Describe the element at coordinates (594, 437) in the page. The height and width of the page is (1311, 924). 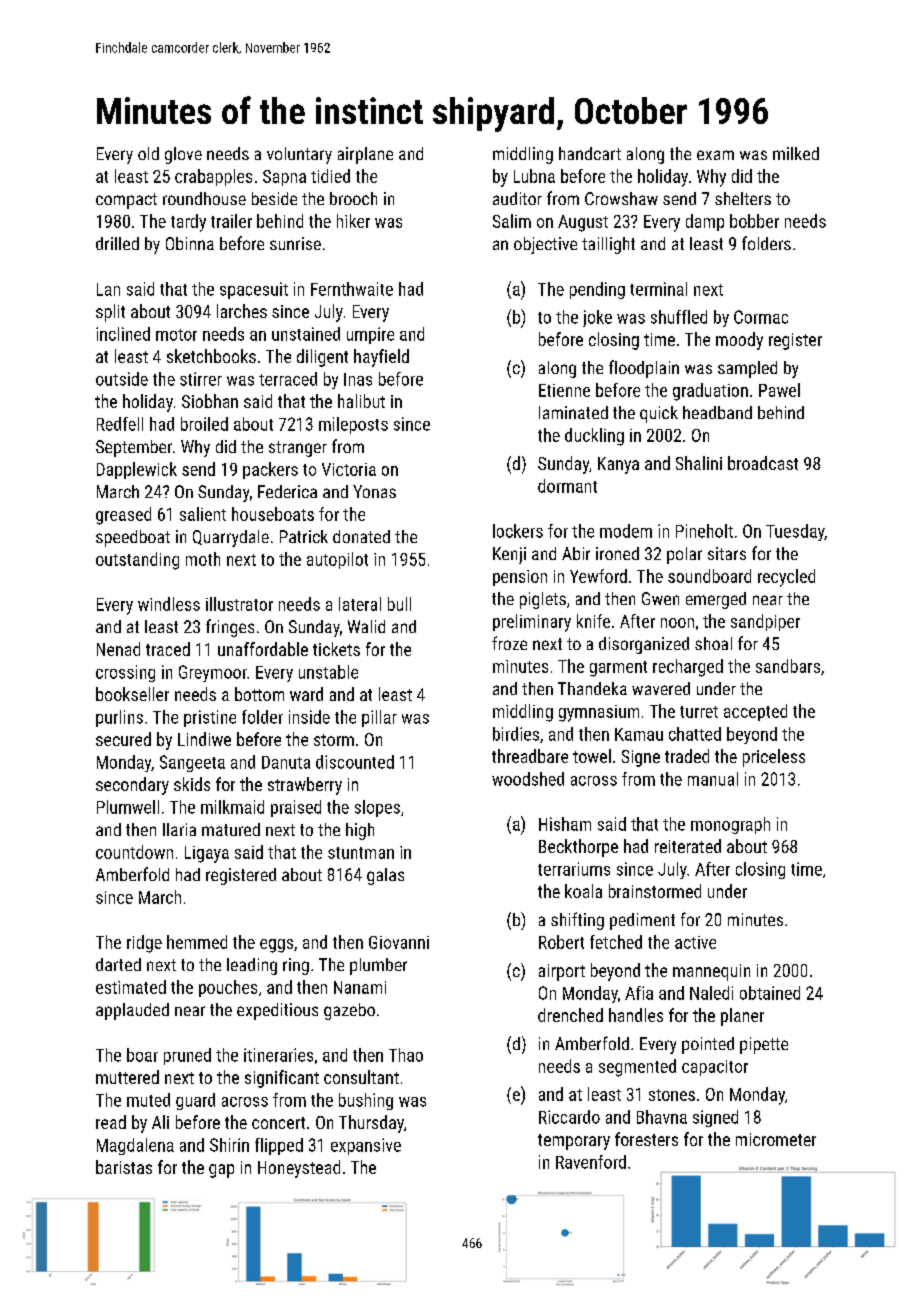
I see `duckling` at that location.
